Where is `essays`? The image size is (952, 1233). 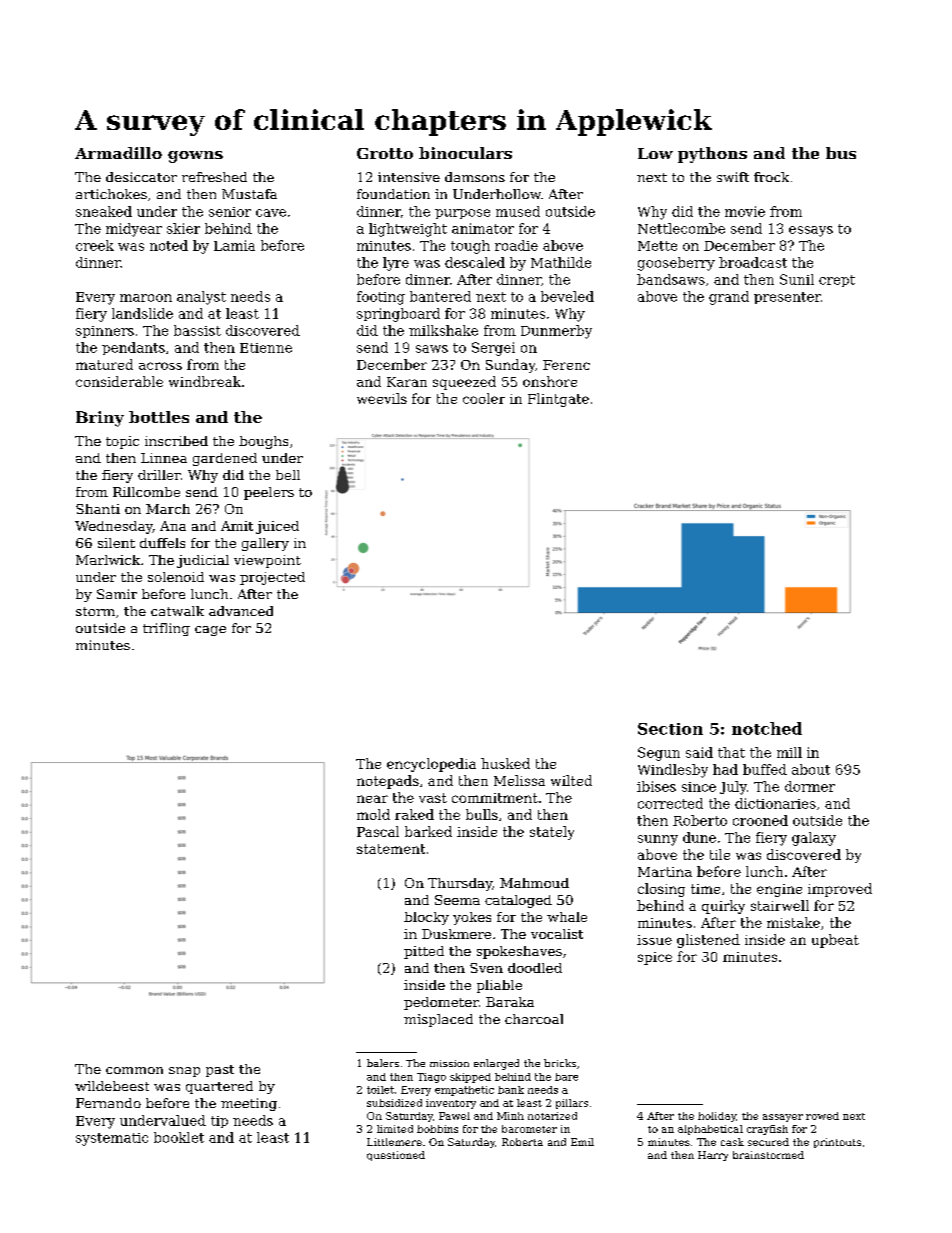
essays is located at coordinates (811, 231).
